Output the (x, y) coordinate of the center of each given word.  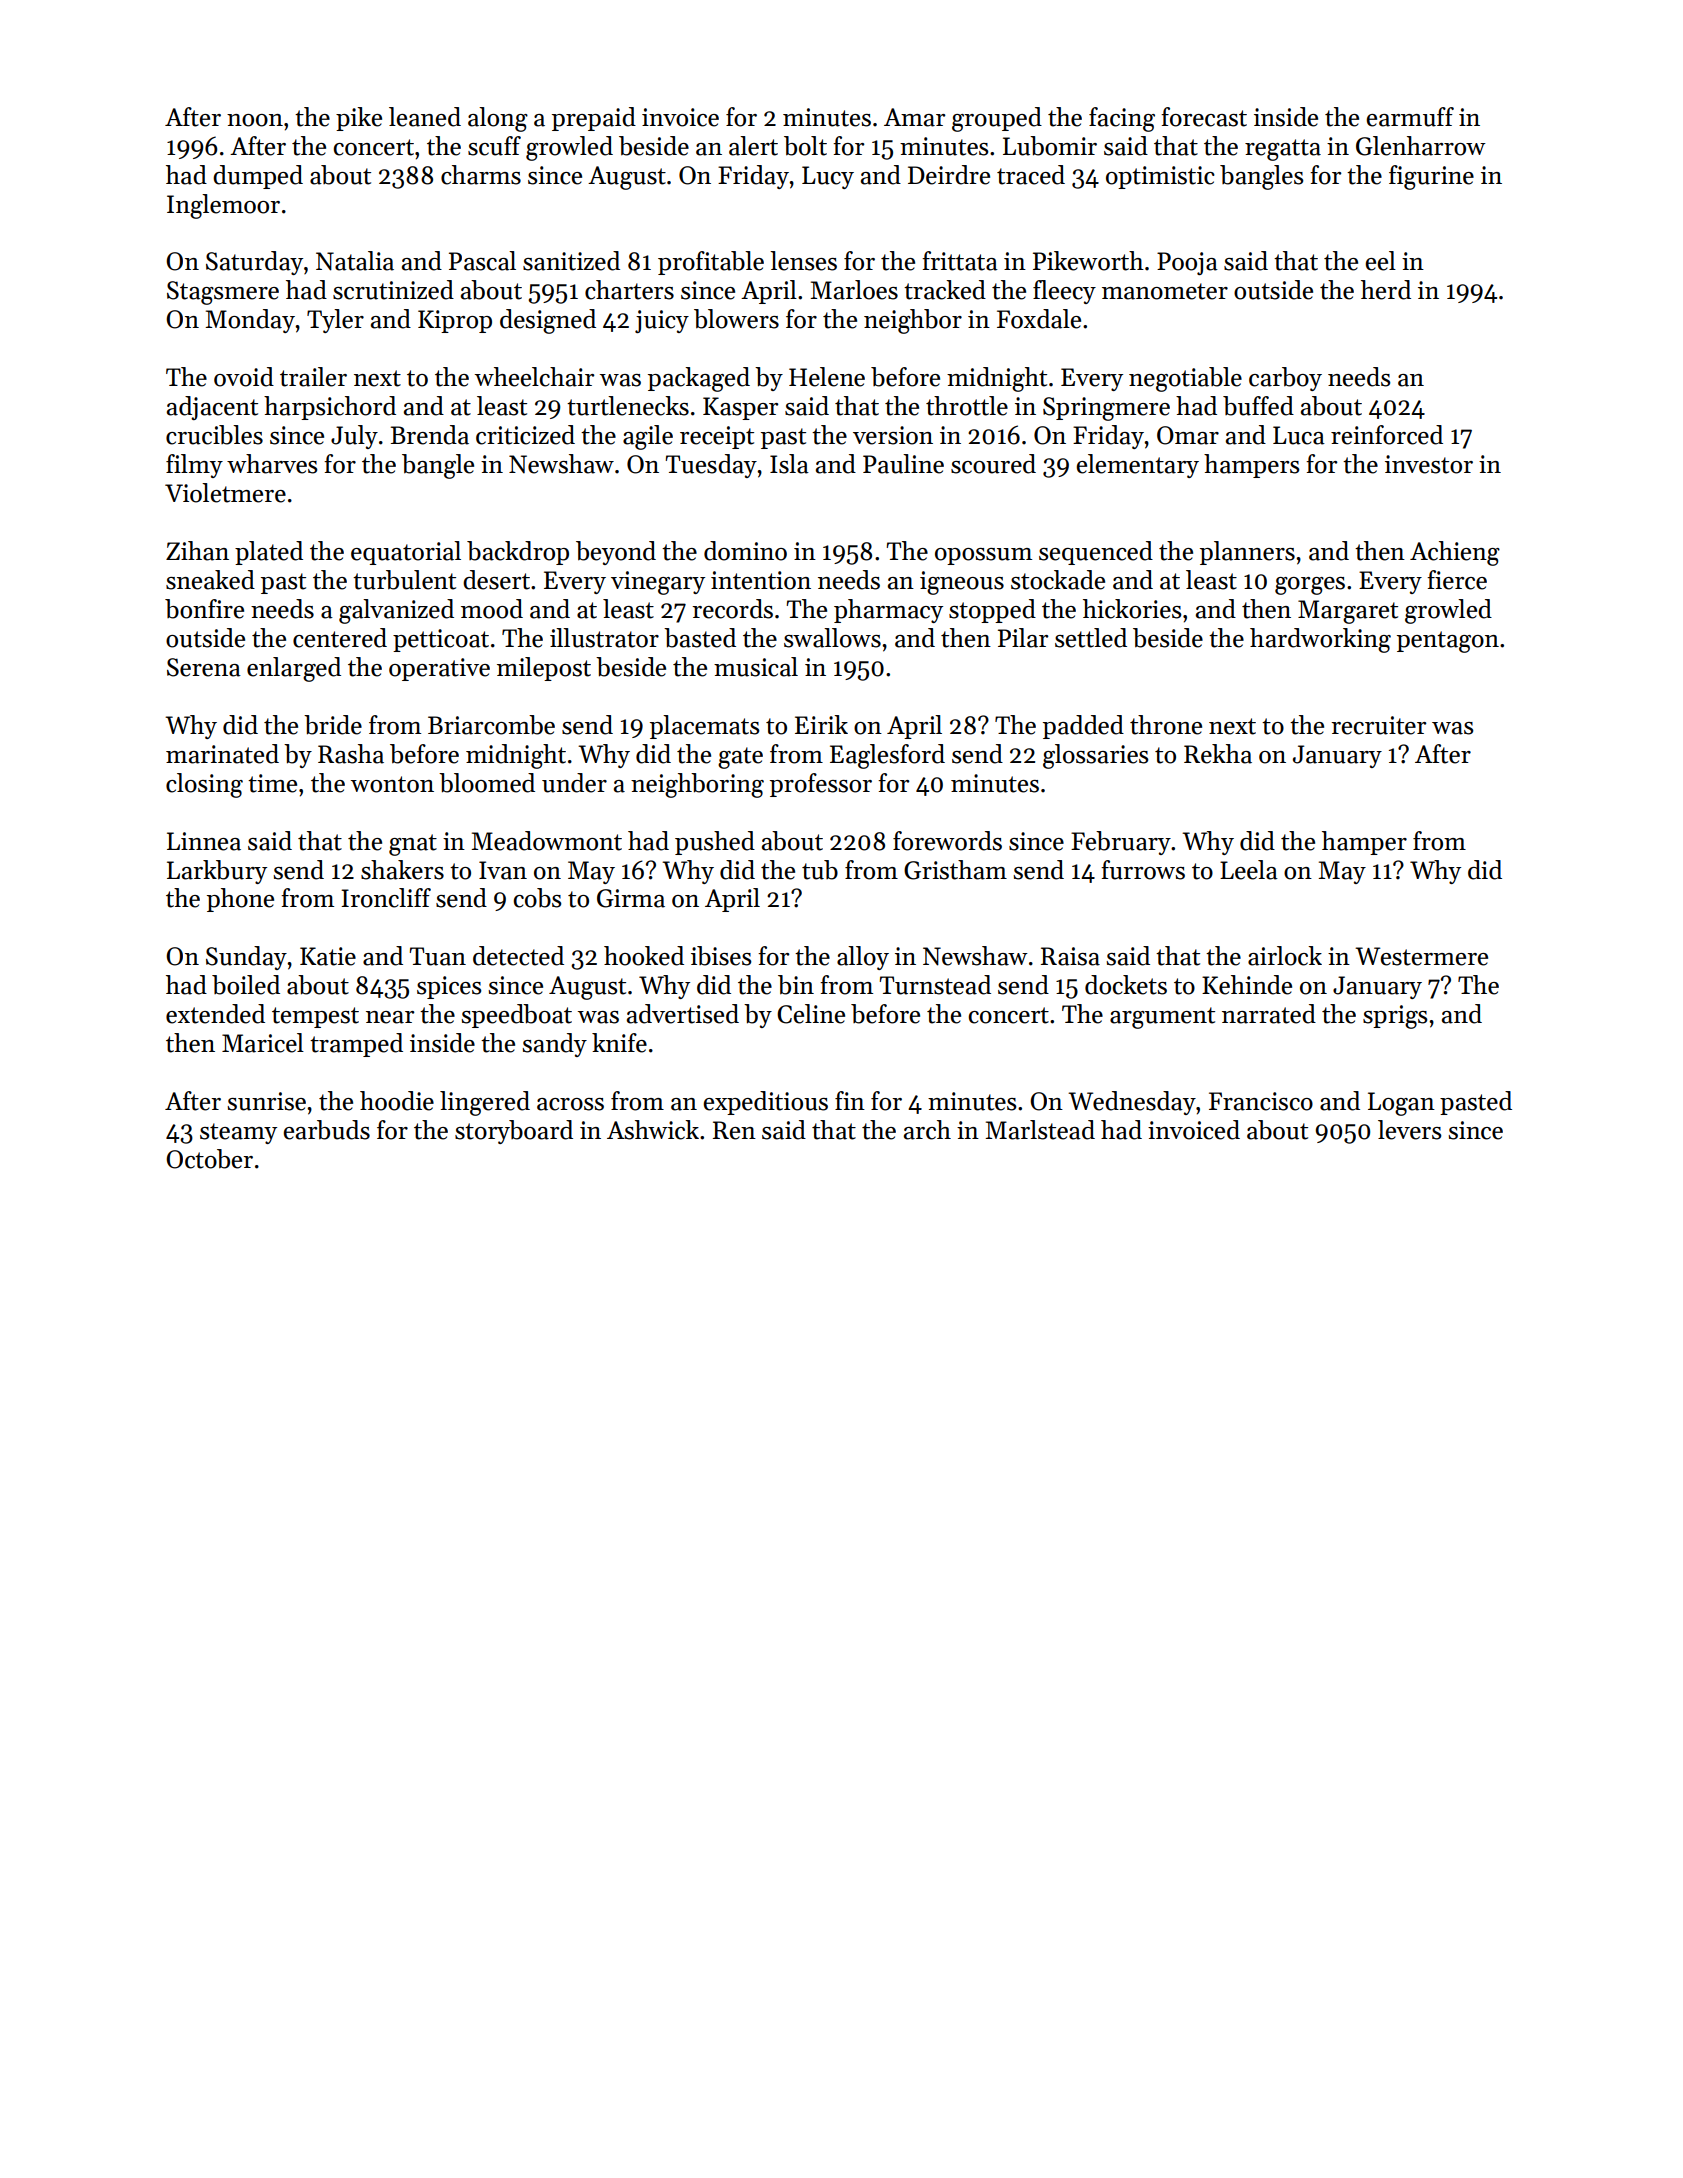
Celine (811, 1014)
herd (1386, 290)
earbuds (327, 1130)
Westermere (1421, 956)
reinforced (1387, 435)
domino (745, 551)
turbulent (404, 580)
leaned (425, 117)
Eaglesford (887, 756)
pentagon (1448, 642)
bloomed (487, 783)
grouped (997, 119)
